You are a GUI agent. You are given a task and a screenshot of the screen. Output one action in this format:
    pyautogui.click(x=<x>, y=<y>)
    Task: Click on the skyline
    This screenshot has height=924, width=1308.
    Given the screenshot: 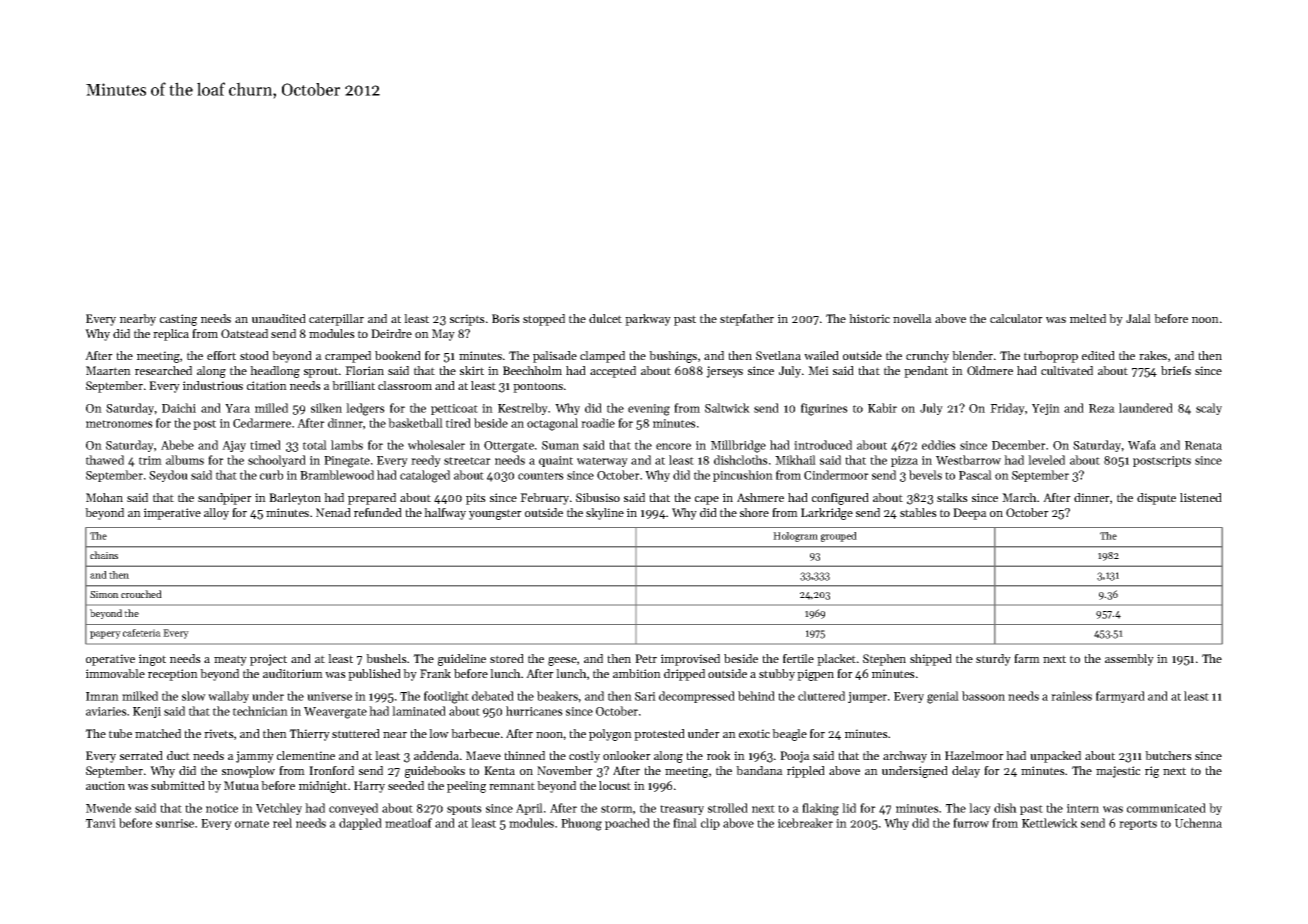 What is the action you would take?
    pyautogui.click(x=605, y=514)
